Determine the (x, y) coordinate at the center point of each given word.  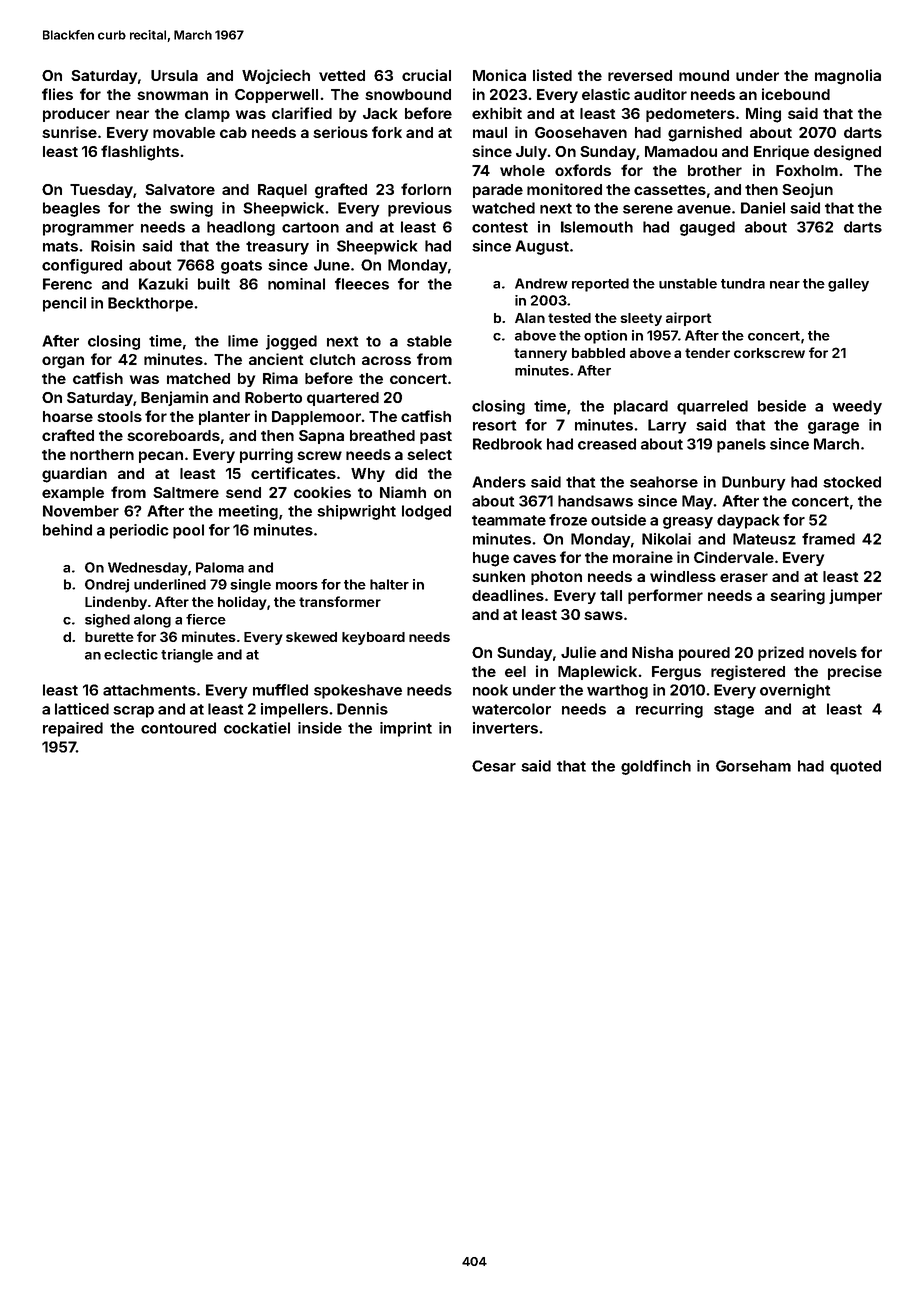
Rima (280, 378)
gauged (707, 228)
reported (600, 285)
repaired (73, 729)
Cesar (494, 766)
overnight (795, 691)
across (386, 360)
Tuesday (101, 191)
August (542, 247)
